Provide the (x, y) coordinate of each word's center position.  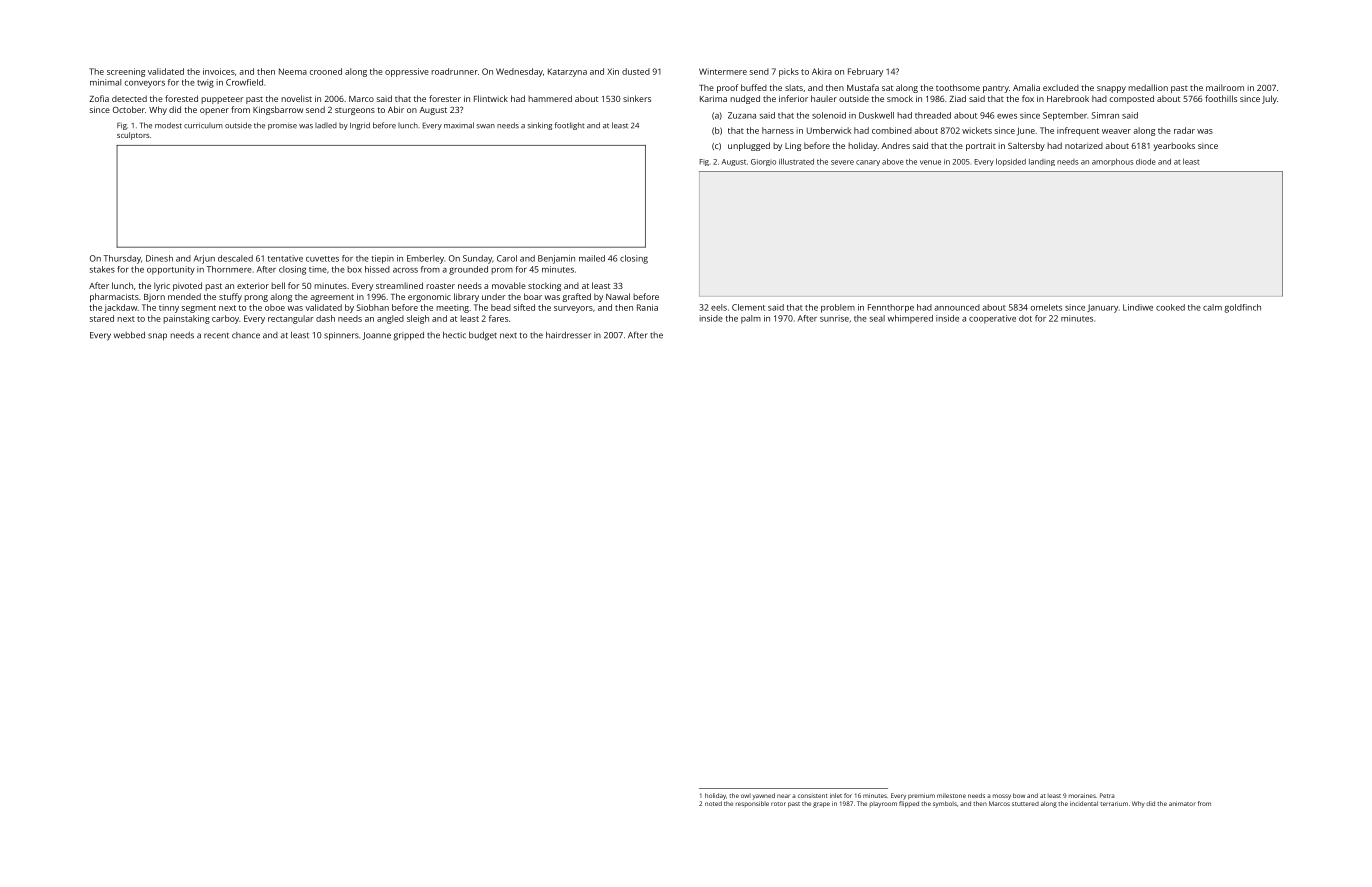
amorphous (1113, 162)
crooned (326, 71)
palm (751, 319)
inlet (836, 795)
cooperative (992, 319)
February (865, 72)
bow (1019, 795)
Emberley (425, 259)
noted (713, 803)
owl (746, 795)
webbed (129, 335)
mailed (592, 258)
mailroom (1225, 87)
